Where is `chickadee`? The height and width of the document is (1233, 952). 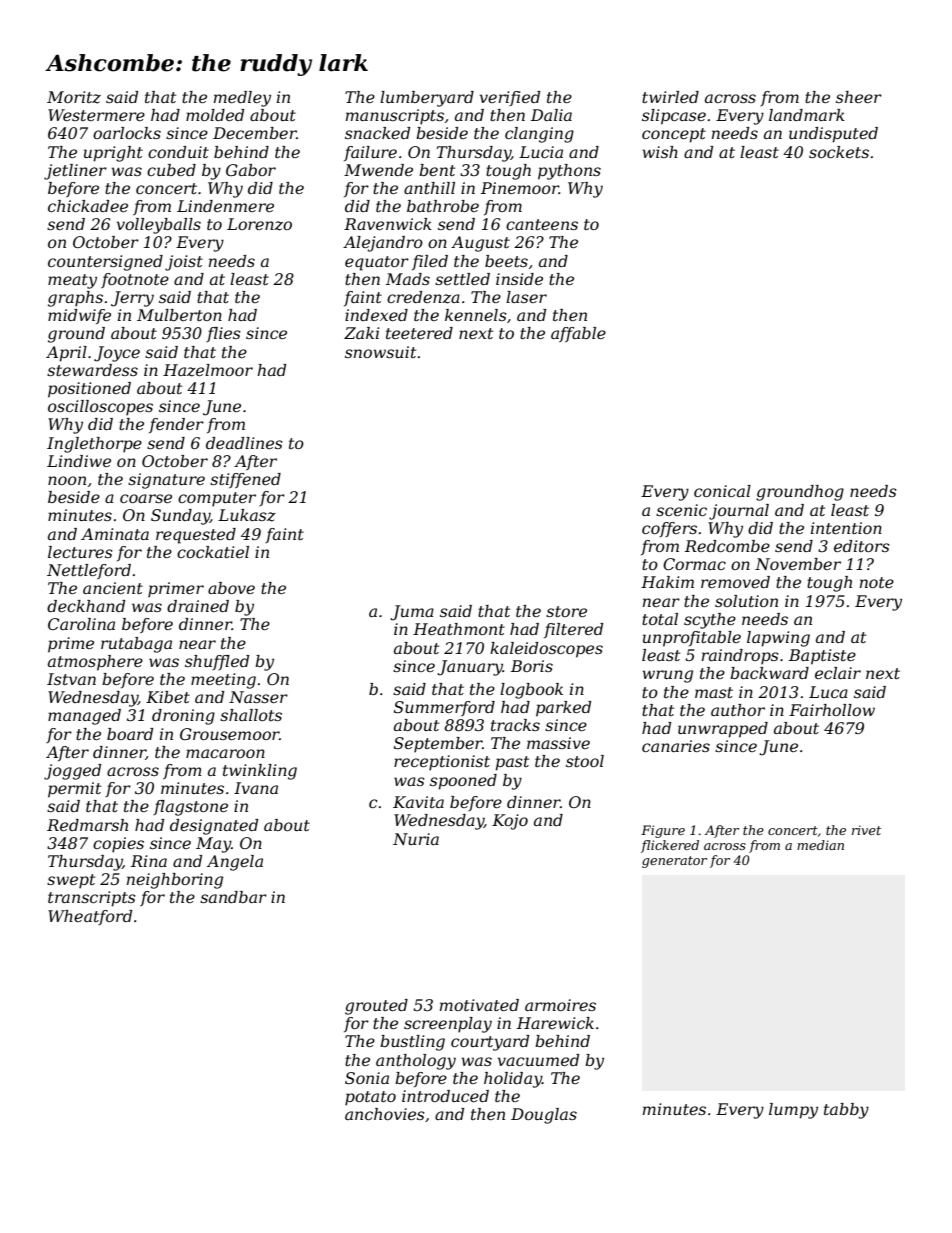
chickadee is located at coordinates (88, 206).
